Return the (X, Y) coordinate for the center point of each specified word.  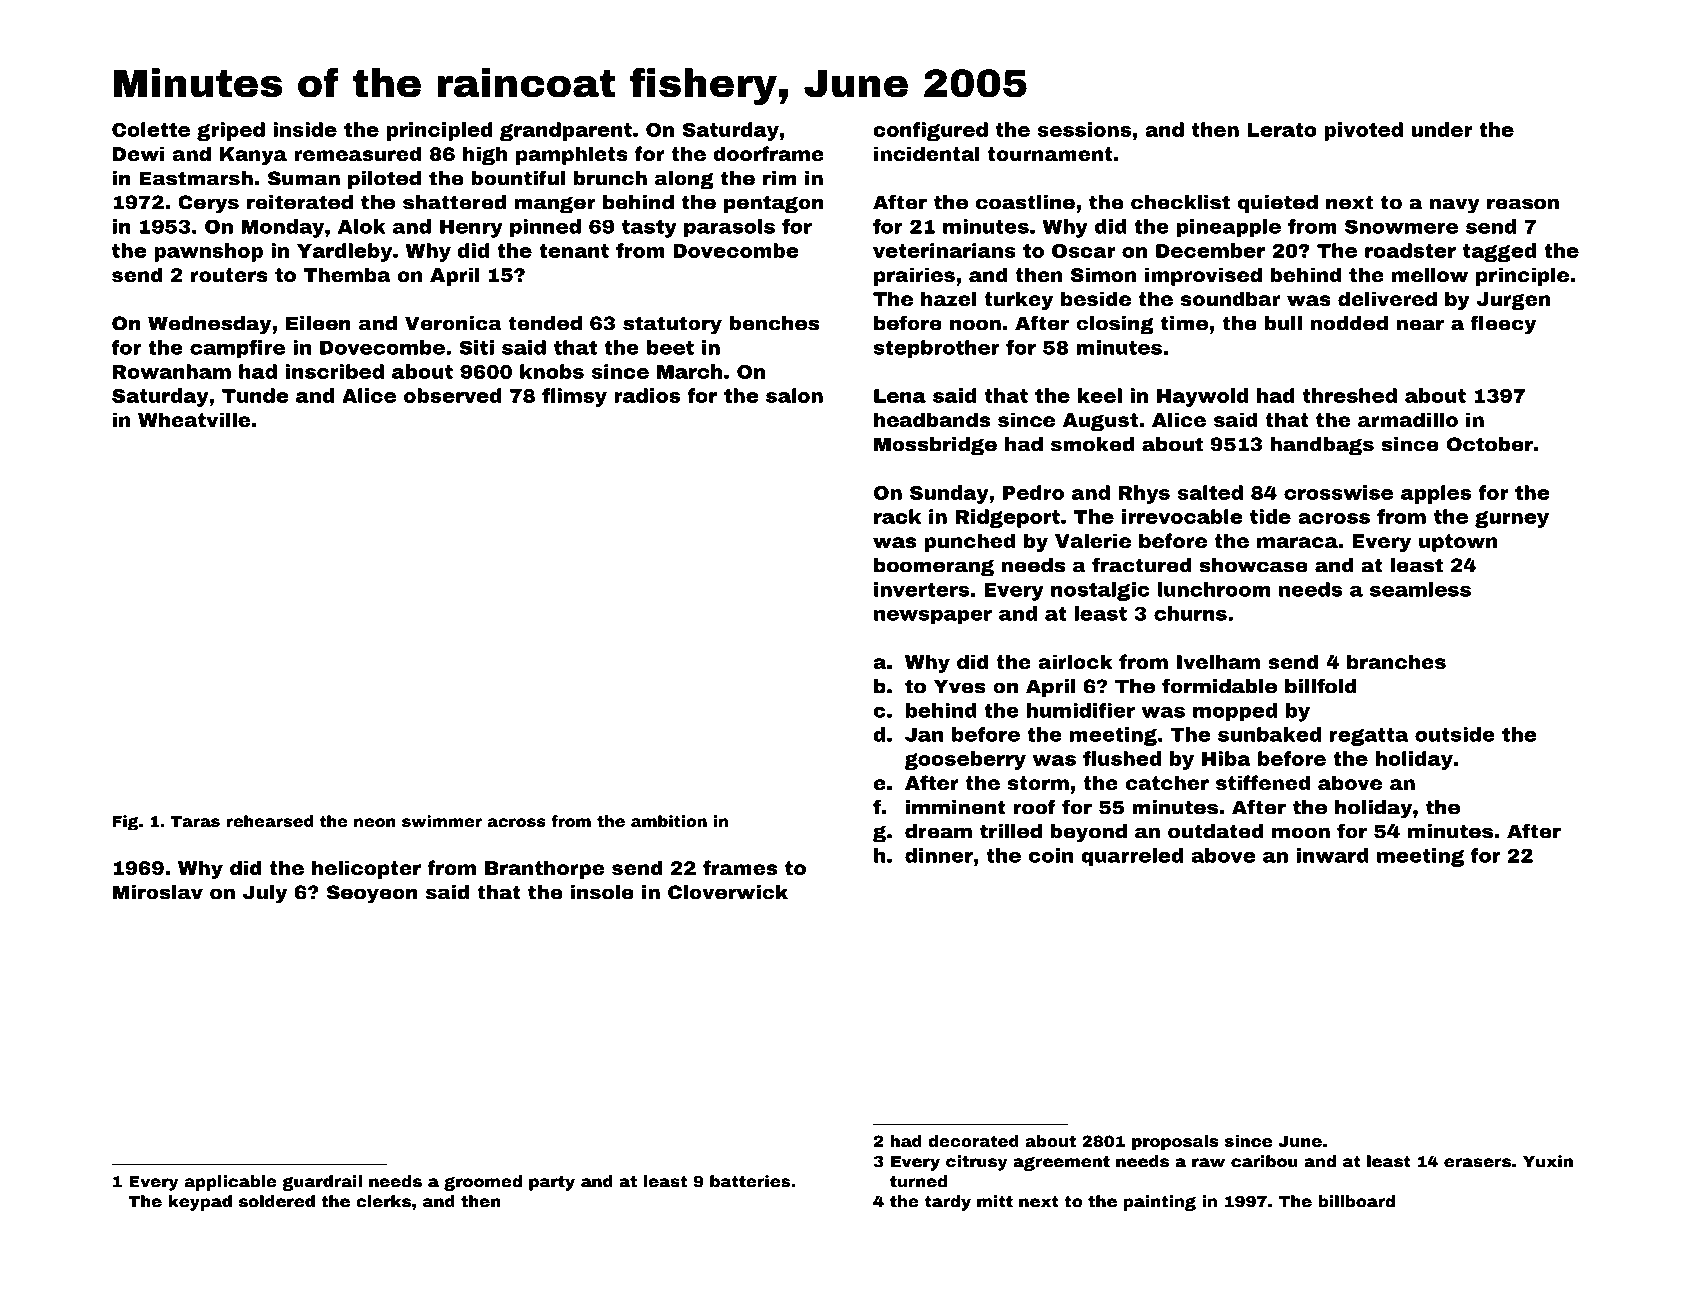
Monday (282, 228)
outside (1455, 734)
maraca (1297, 542)
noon (975, 325)
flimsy (574, 397)
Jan (924, 735)
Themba (347, 274)
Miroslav (158, 892)
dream (938, 831)
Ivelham (1218, 661)
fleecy (1503, 325)
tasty (649, 229)
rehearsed (269, 821)
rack (897, 516)
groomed (483, 1183)
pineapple (1229, 228)
